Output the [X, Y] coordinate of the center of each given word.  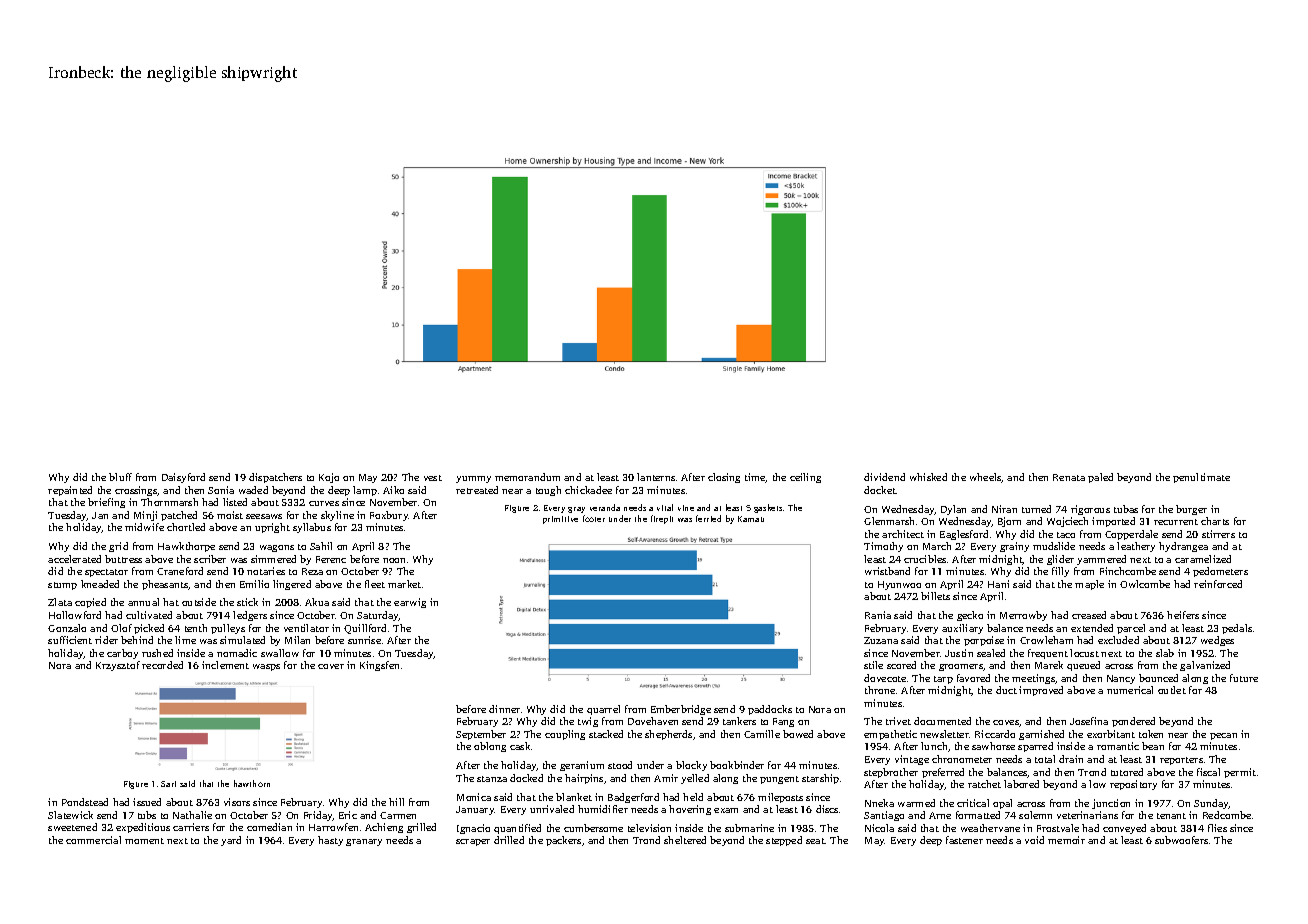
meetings [1033, 679]
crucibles [925, 559]
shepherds [668, 735]
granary [364, 842]
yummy [473, 479]
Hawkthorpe [186, 547]
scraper [473, 842]
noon [394, 560]
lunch [934, 746]
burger [1191, 510]
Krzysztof [118, 666]
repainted [70, 491]
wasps [266, 667]
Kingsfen [379, 666]
